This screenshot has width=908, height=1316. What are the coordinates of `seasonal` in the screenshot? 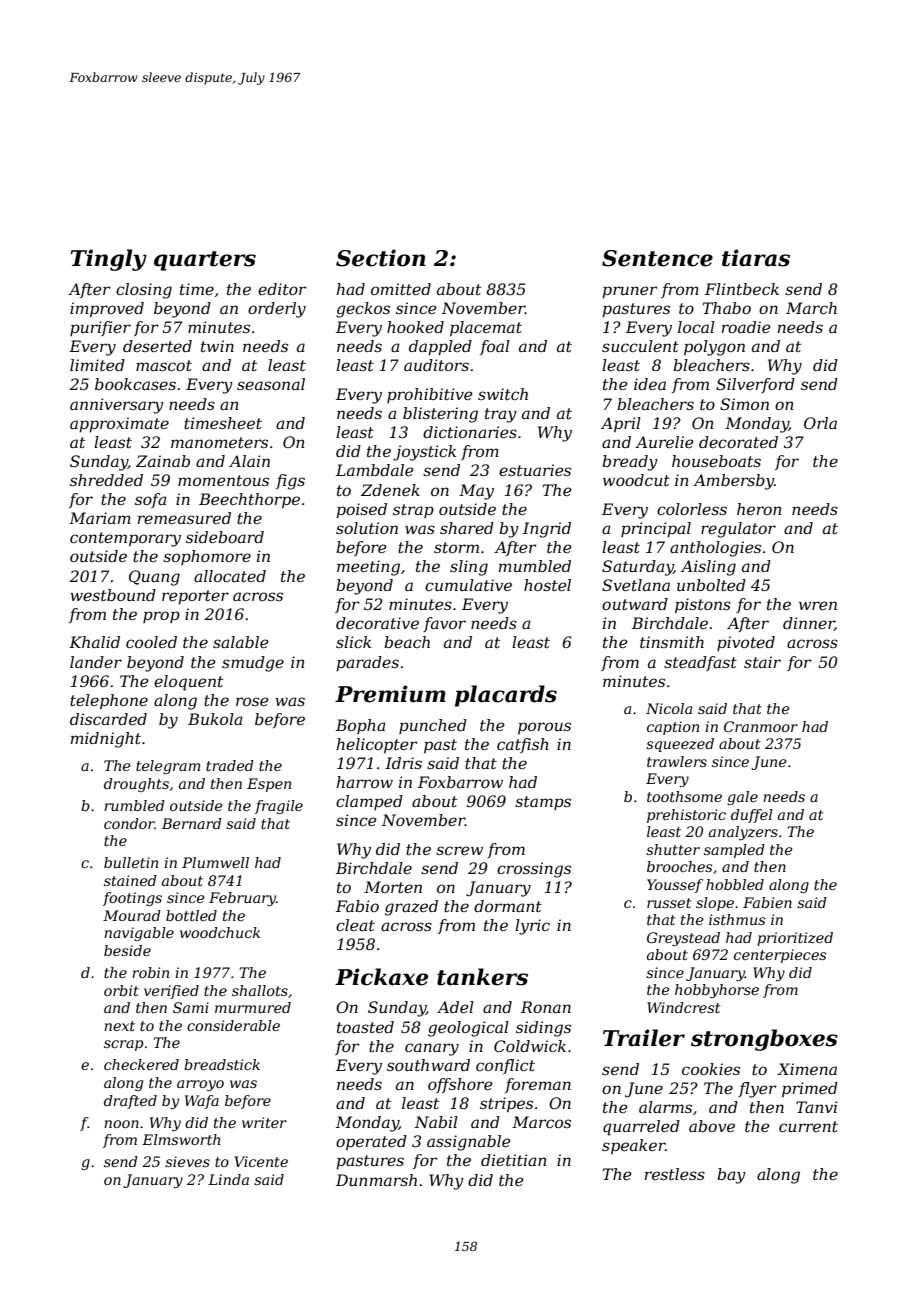 It's located at (271, 384).
